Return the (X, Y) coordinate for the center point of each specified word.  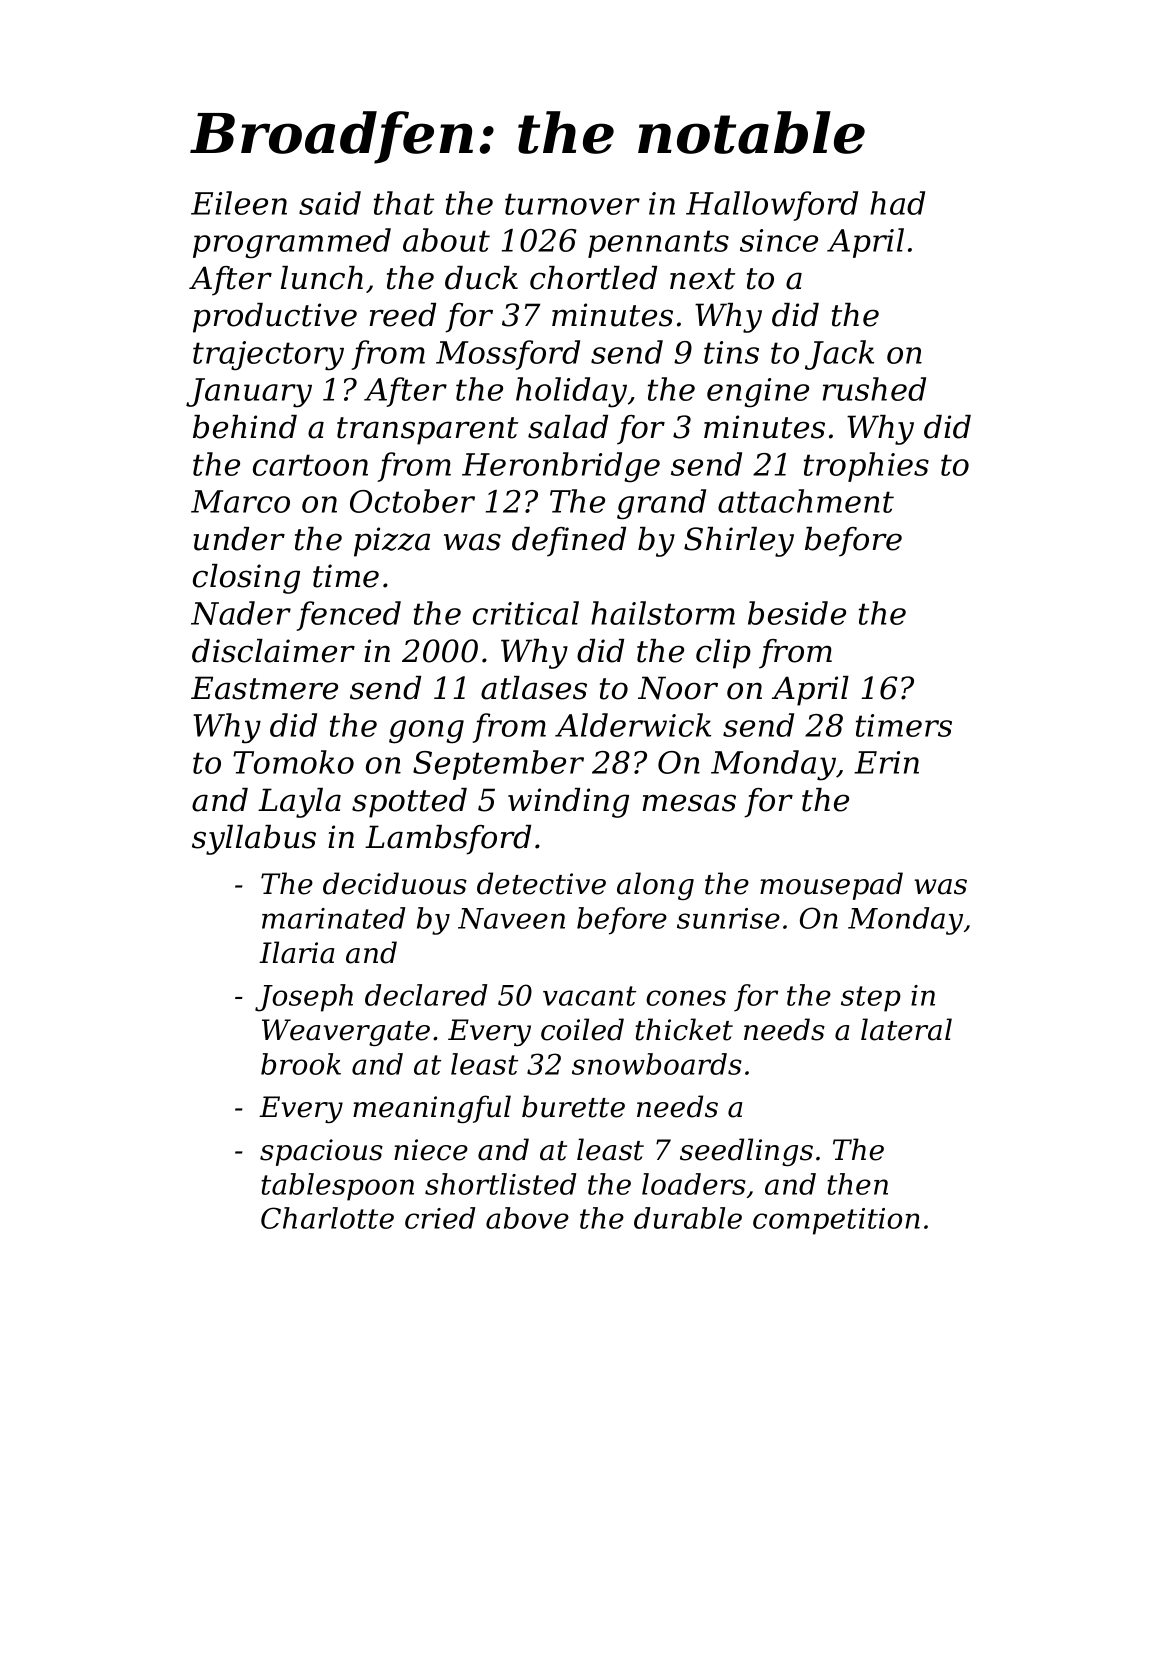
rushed (874, 389)
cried (440, 1218)
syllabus (254, 840)
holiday (571, 392)
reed (402, 315)
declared (426, 995)
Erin (886, 762)
